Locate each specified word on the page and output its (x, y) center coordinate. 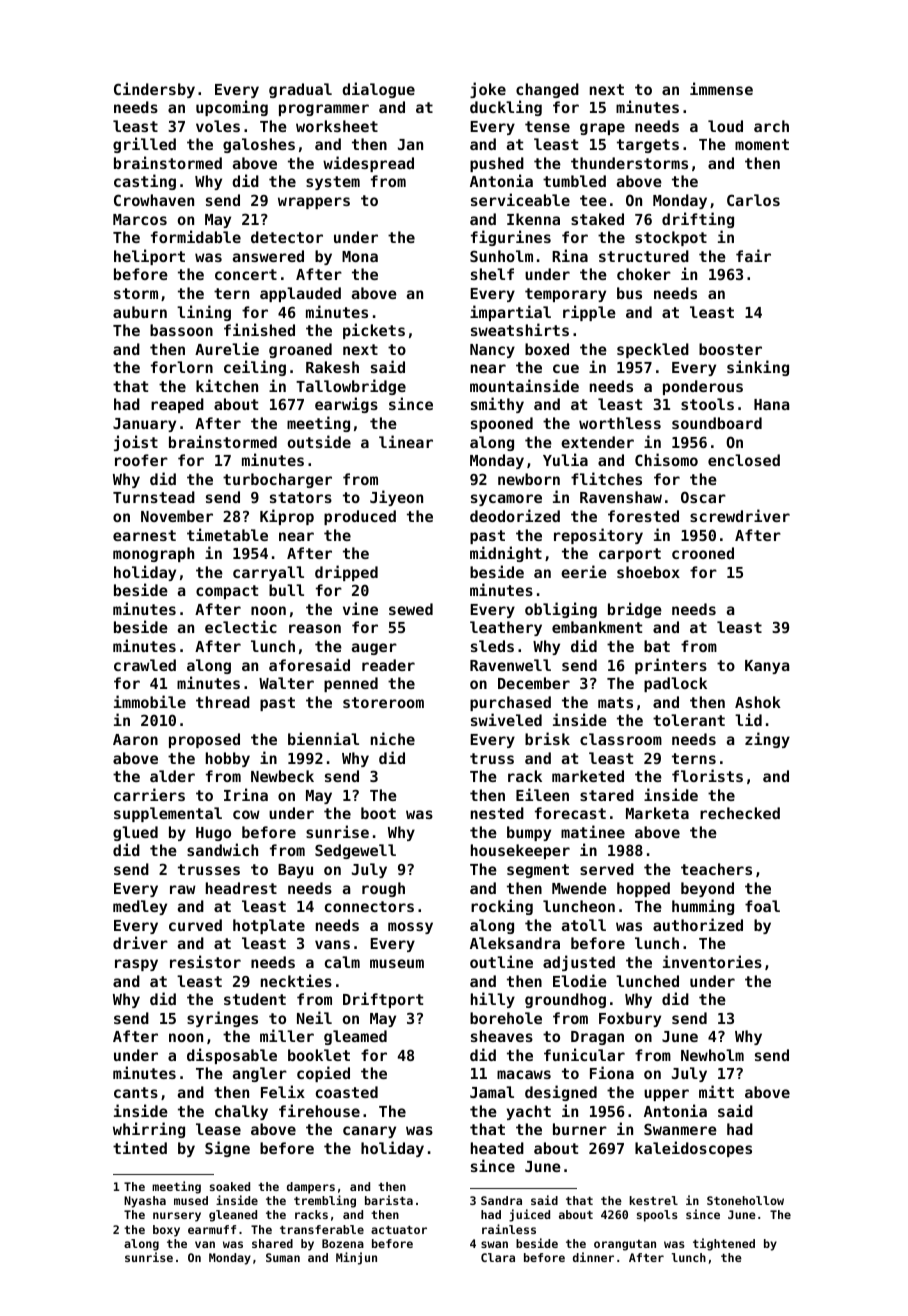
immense (721, 88)
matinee (593, 831)
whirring (149, 1130)
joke (488, 90)
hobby (228, 759)
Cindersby (154, 90)
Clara (498, 1257)
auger (374, 649)
